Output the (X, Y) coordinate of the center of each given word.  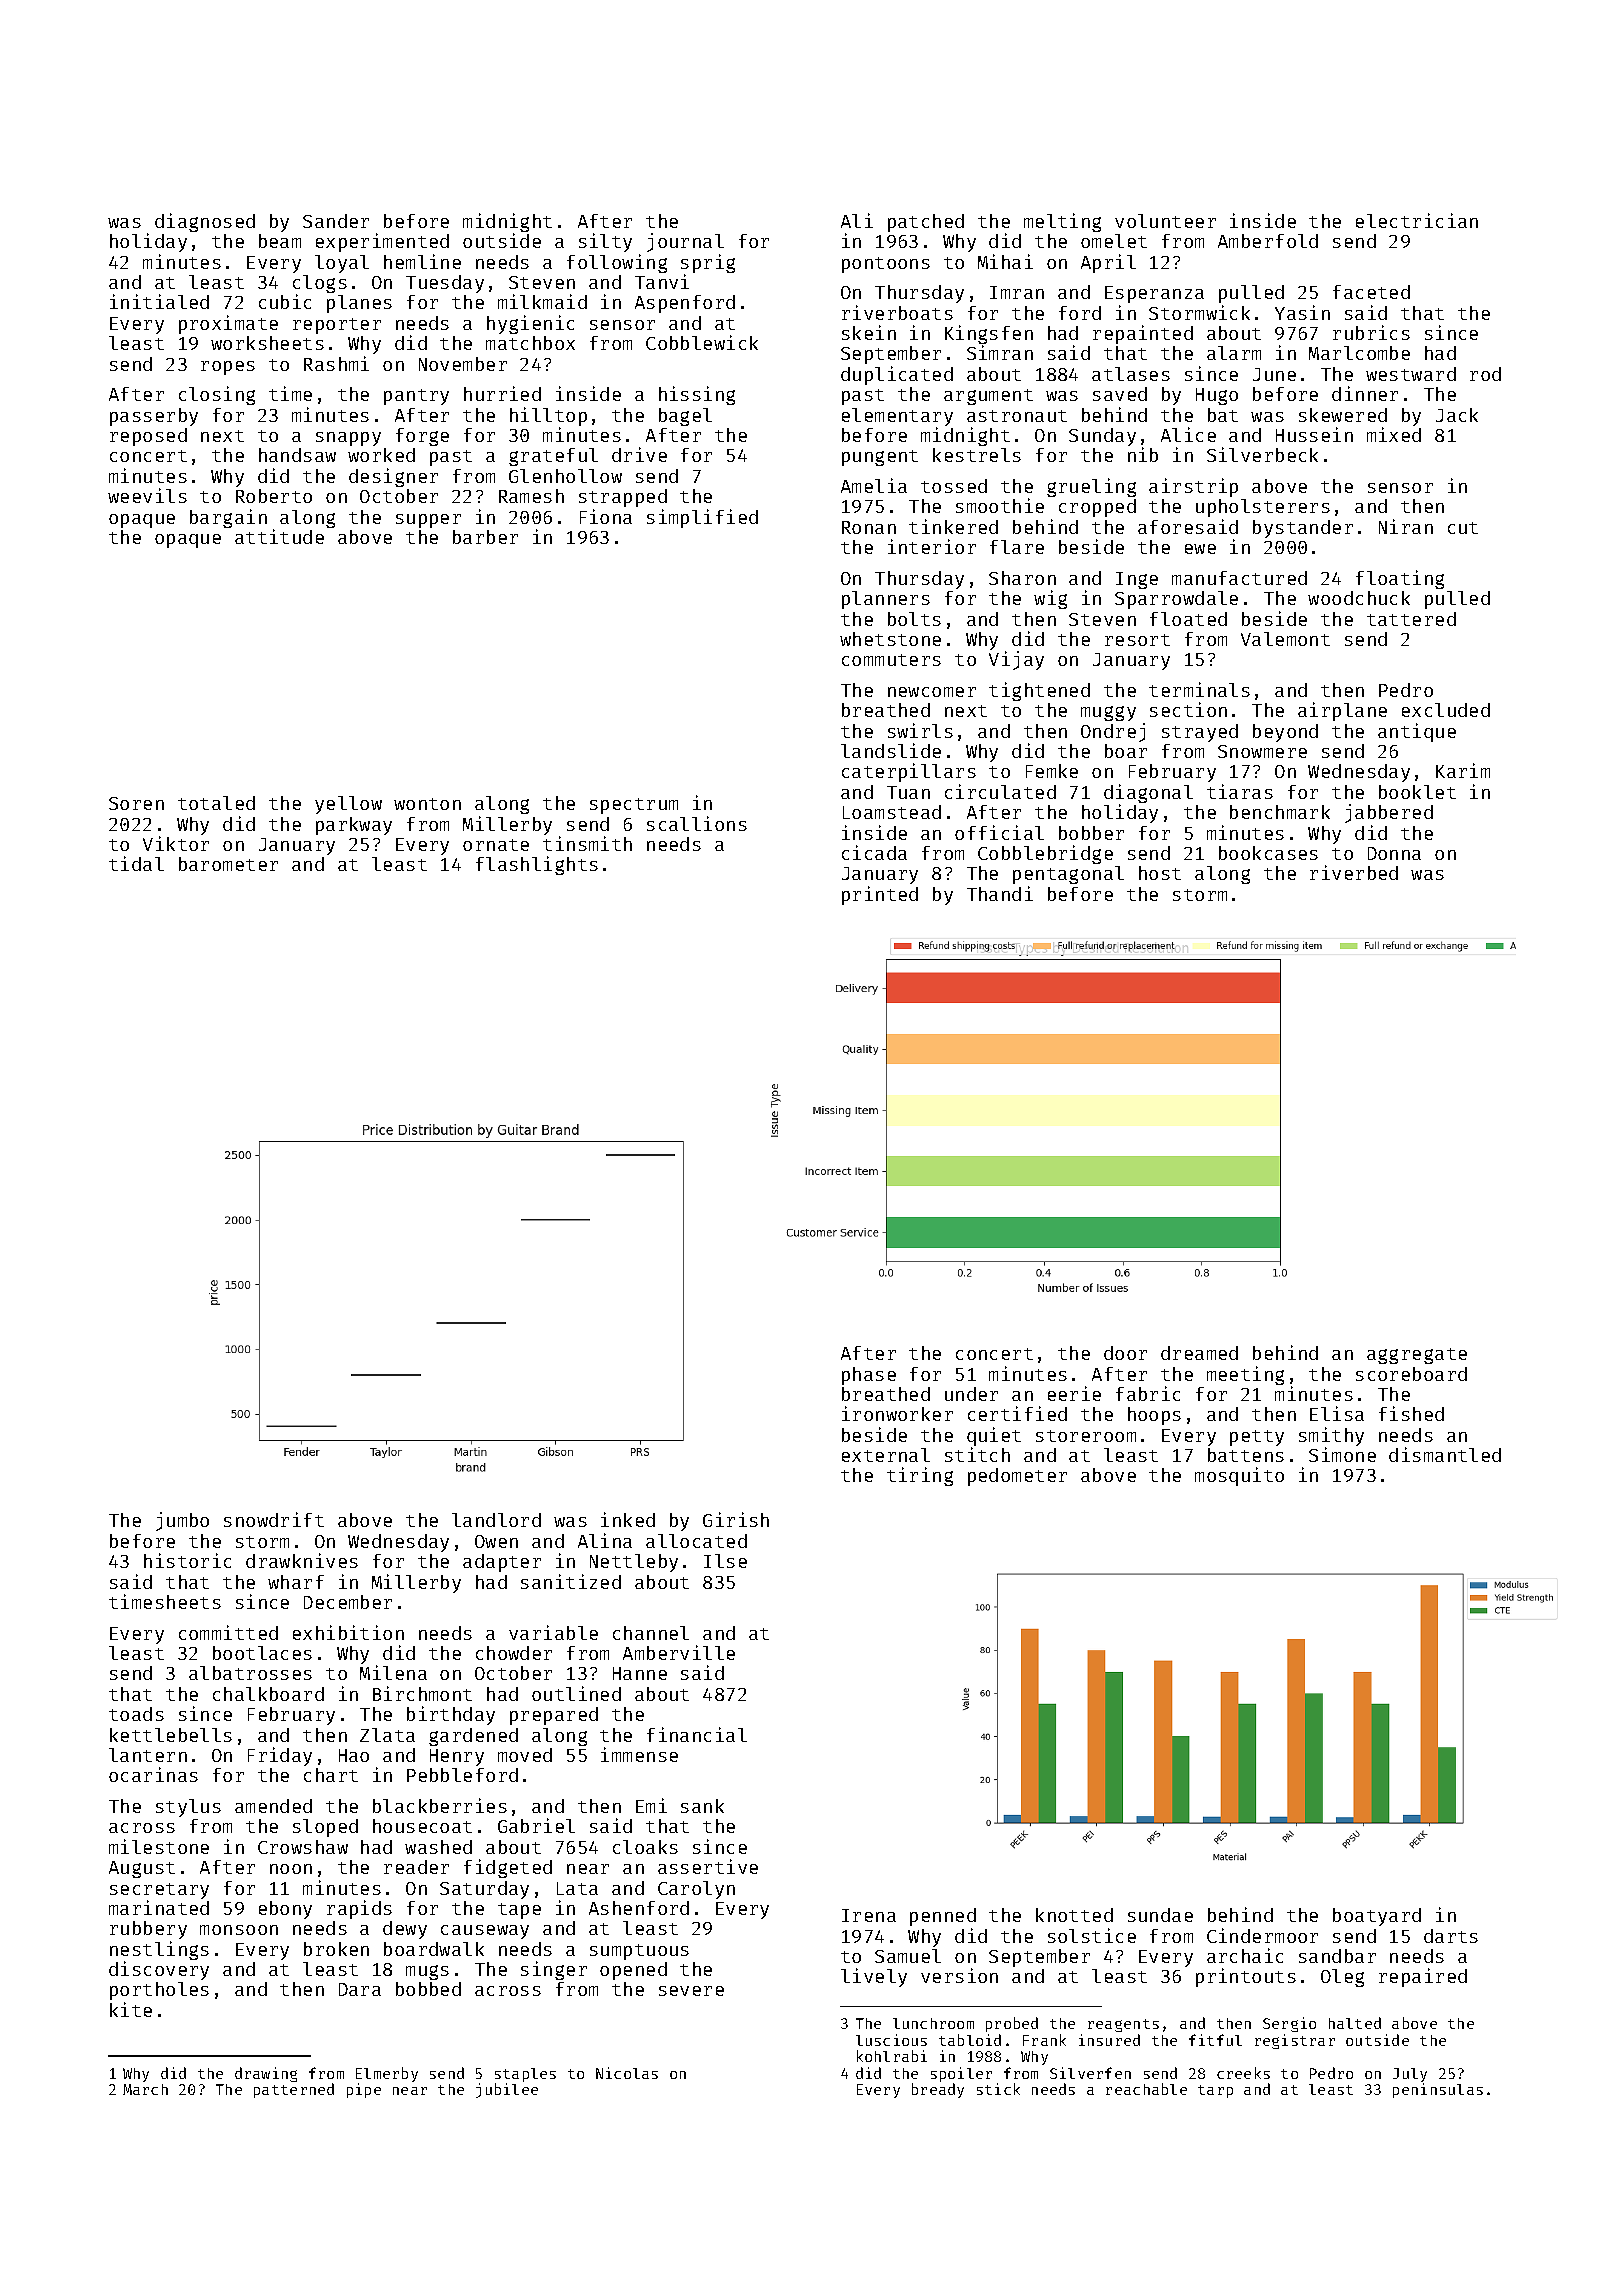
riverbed (1354, 872)
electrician (1417, 220)
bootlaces (262, 1653)
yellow (348, 805)
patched (926, 223)
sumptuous (639, 1952)
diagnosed (205, 222)
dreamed (1199, 1353)
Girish (736, 1519)
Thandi (1000, 893)
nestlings (159, 1950)
